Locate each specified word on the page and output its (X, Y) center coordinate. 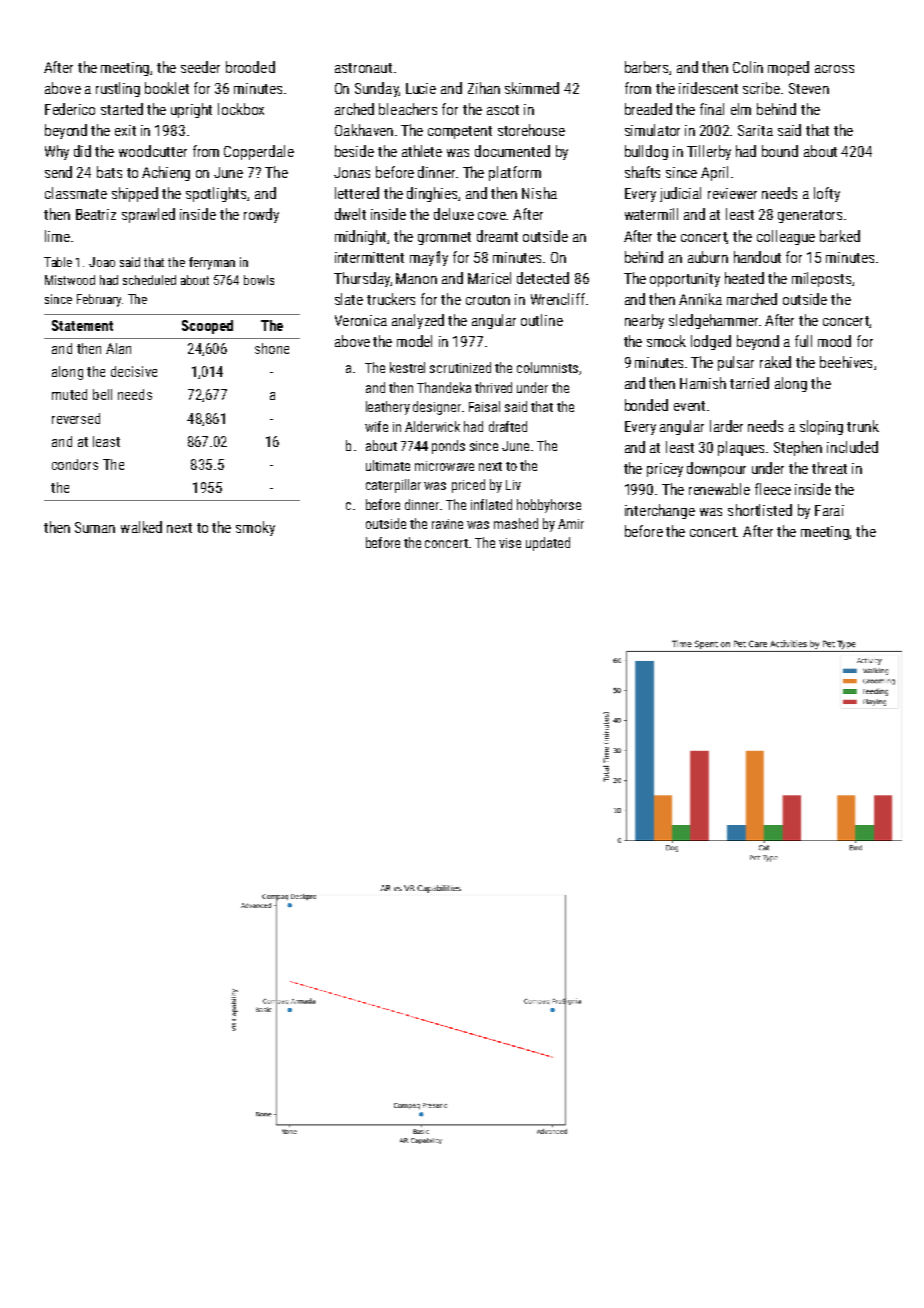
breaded (648, 109)
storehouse (531, 130)
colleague (786, 237)
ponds (448, 447)
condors (75, 464)
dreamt (497, 236)
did (82, 151)
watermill (651, 214)
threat (829, 468)
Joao (102, 262)
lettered (357, 193)
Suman (95, 527)
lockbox (241, 109)
